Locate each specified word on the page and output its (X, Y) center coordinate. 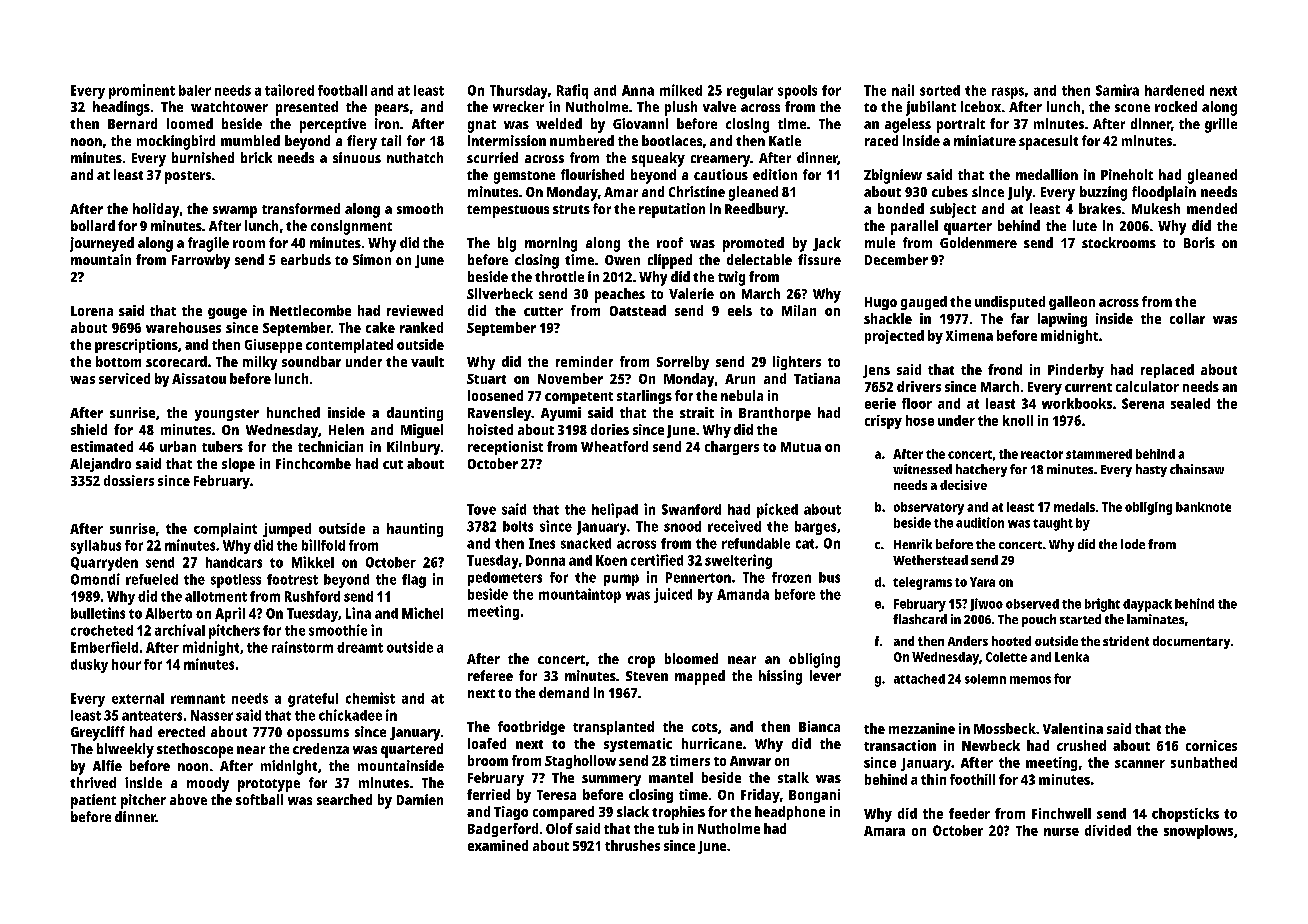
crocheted (102, 630)
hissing (780, 677)
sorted (940, 90)
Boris (1199, 242)
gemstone (524, 177)
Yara (982, 582)
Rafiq (572, 91)
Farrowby (201, 261)
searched (344, 799)
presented (307, 108)
